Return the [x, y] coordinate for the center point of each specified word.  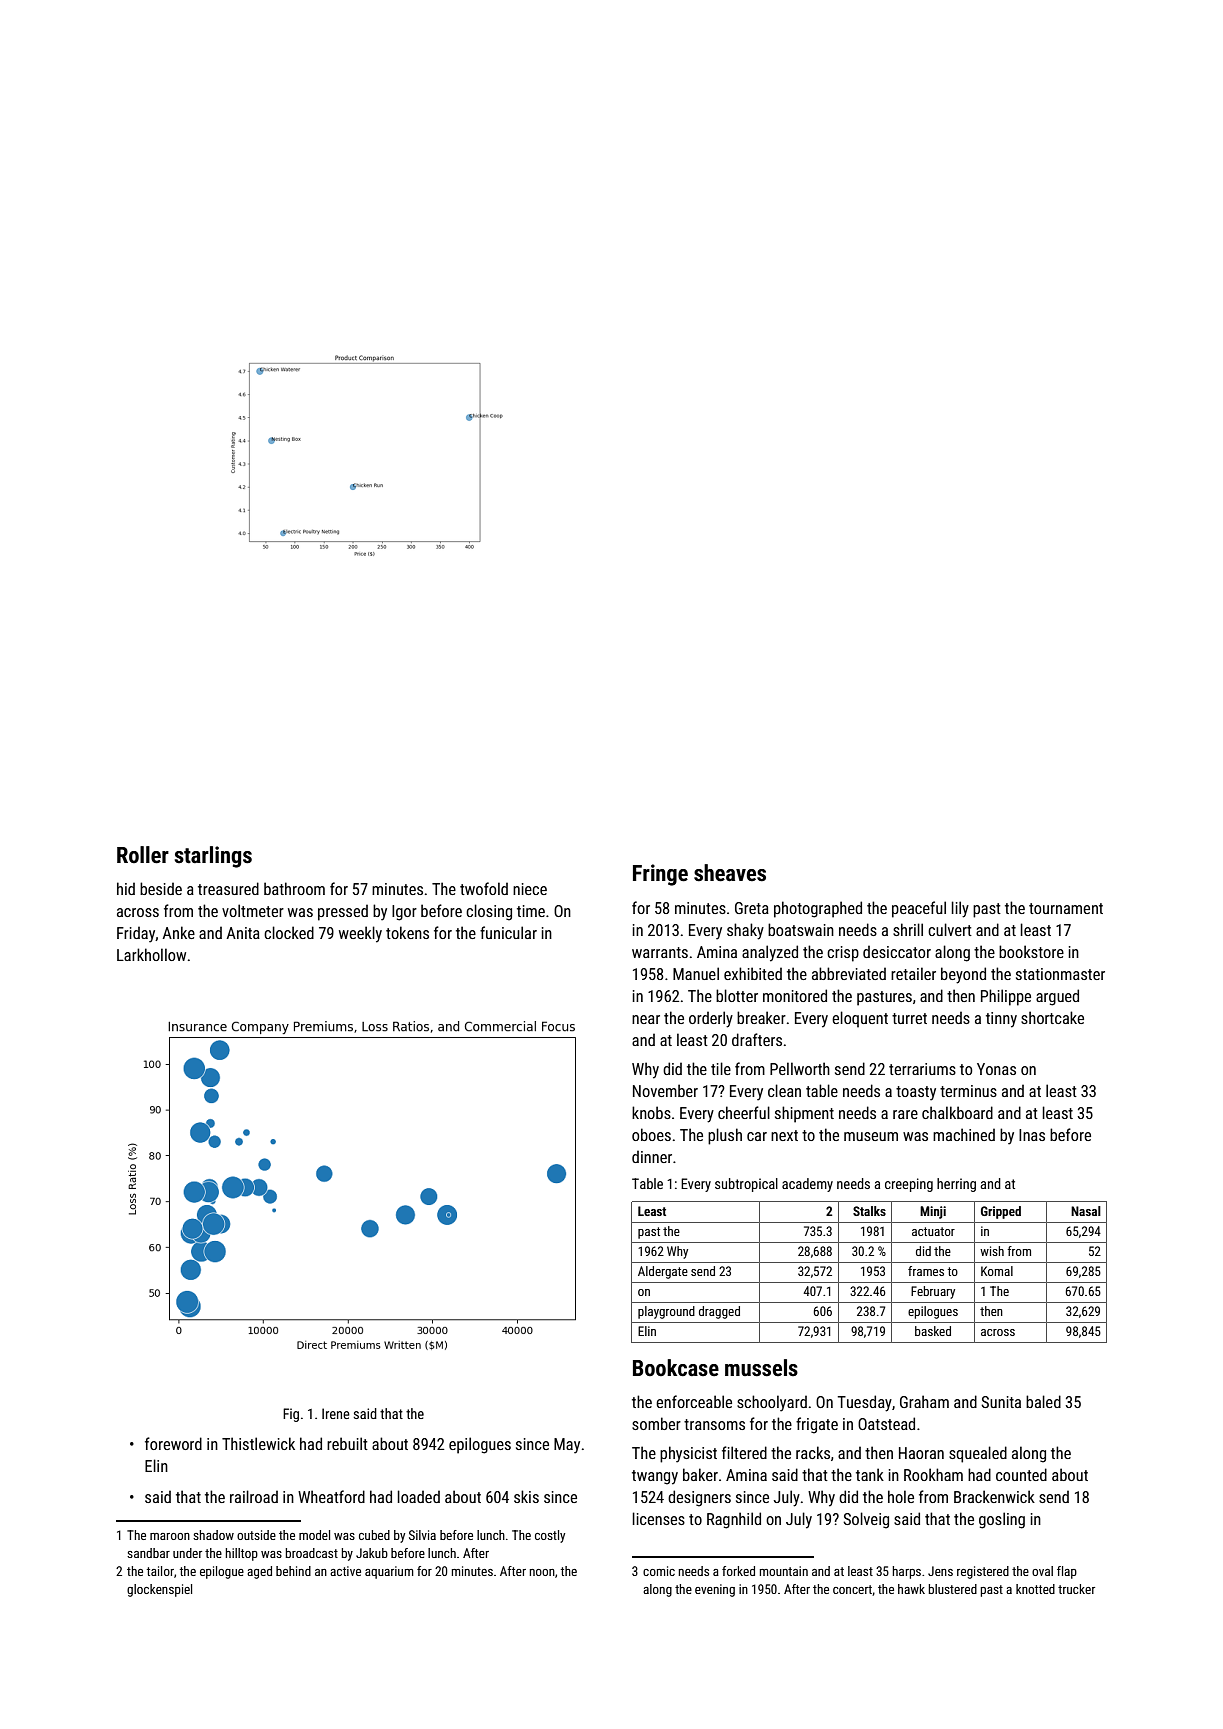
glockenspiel [159, 1590]
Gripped [1001, 1212]
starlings [213, 857]
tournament [1066, 908]
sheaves [730, 873]
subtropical [746, 1185]
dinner [652, 1156]
